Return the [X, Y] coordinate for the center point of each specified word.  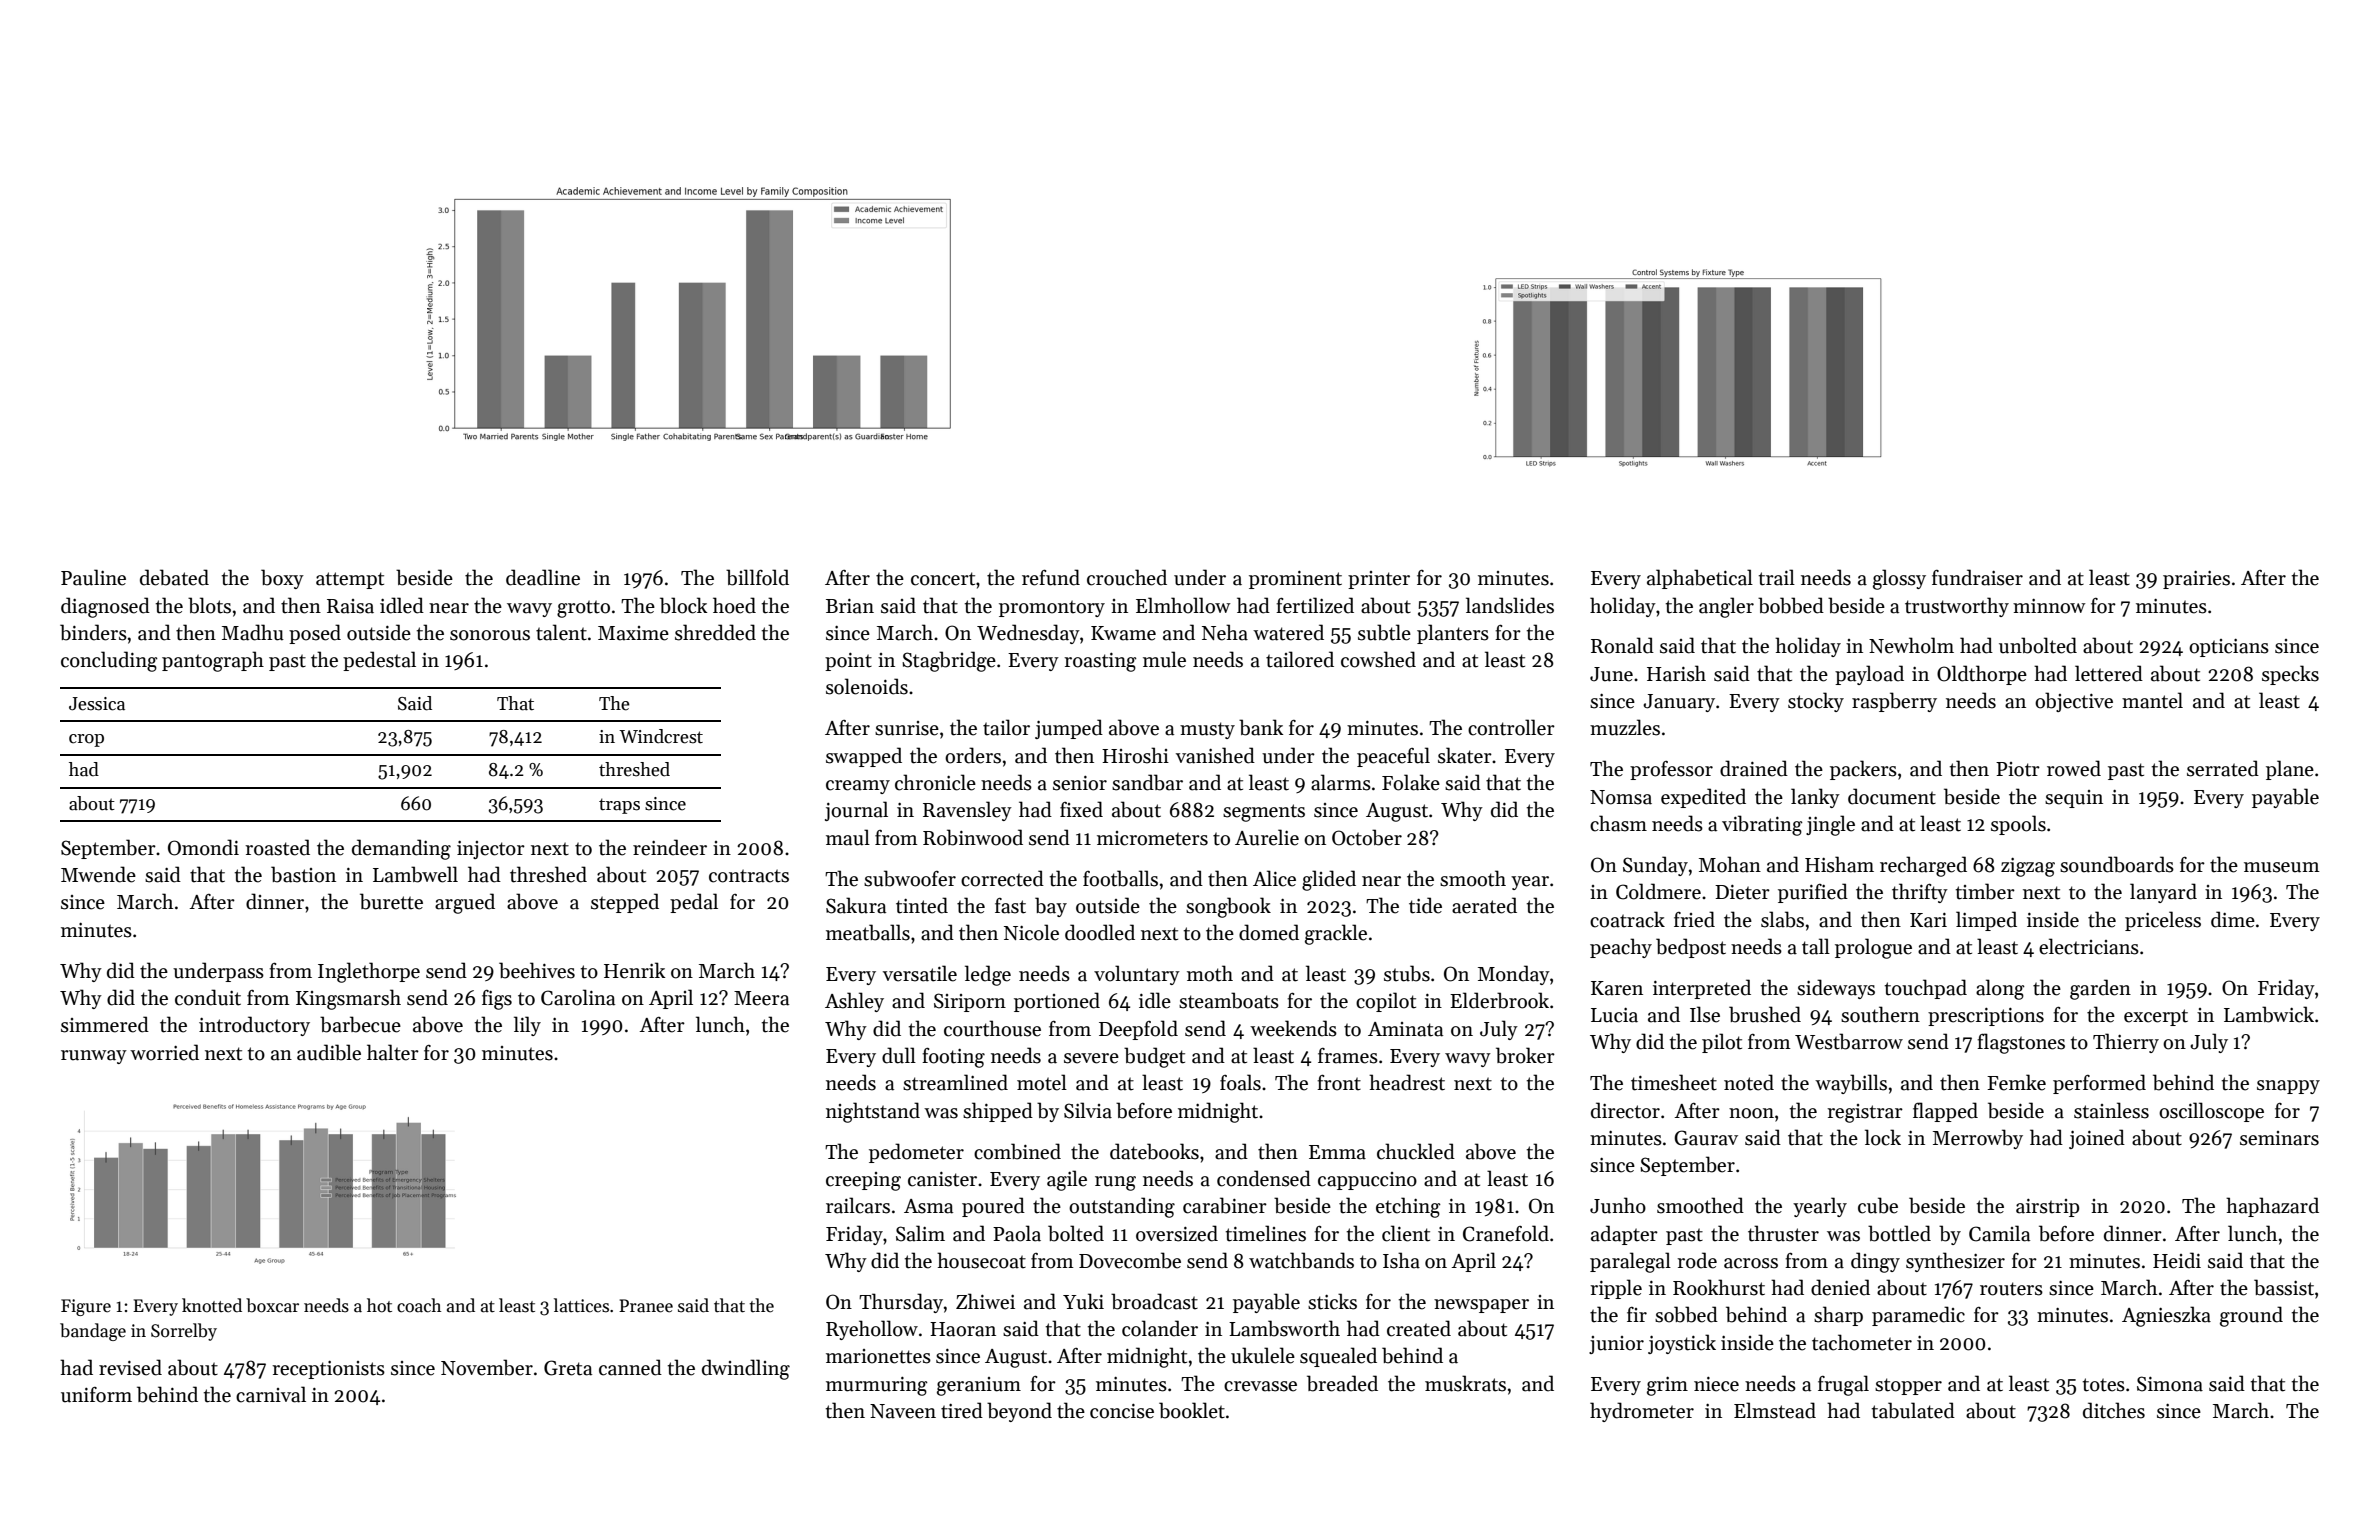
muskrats [1465, 1383]
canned [630, 1367]
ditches [2114, 1410]
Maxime [633, 633]
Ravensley [967, 811]
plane [2290, 770]
